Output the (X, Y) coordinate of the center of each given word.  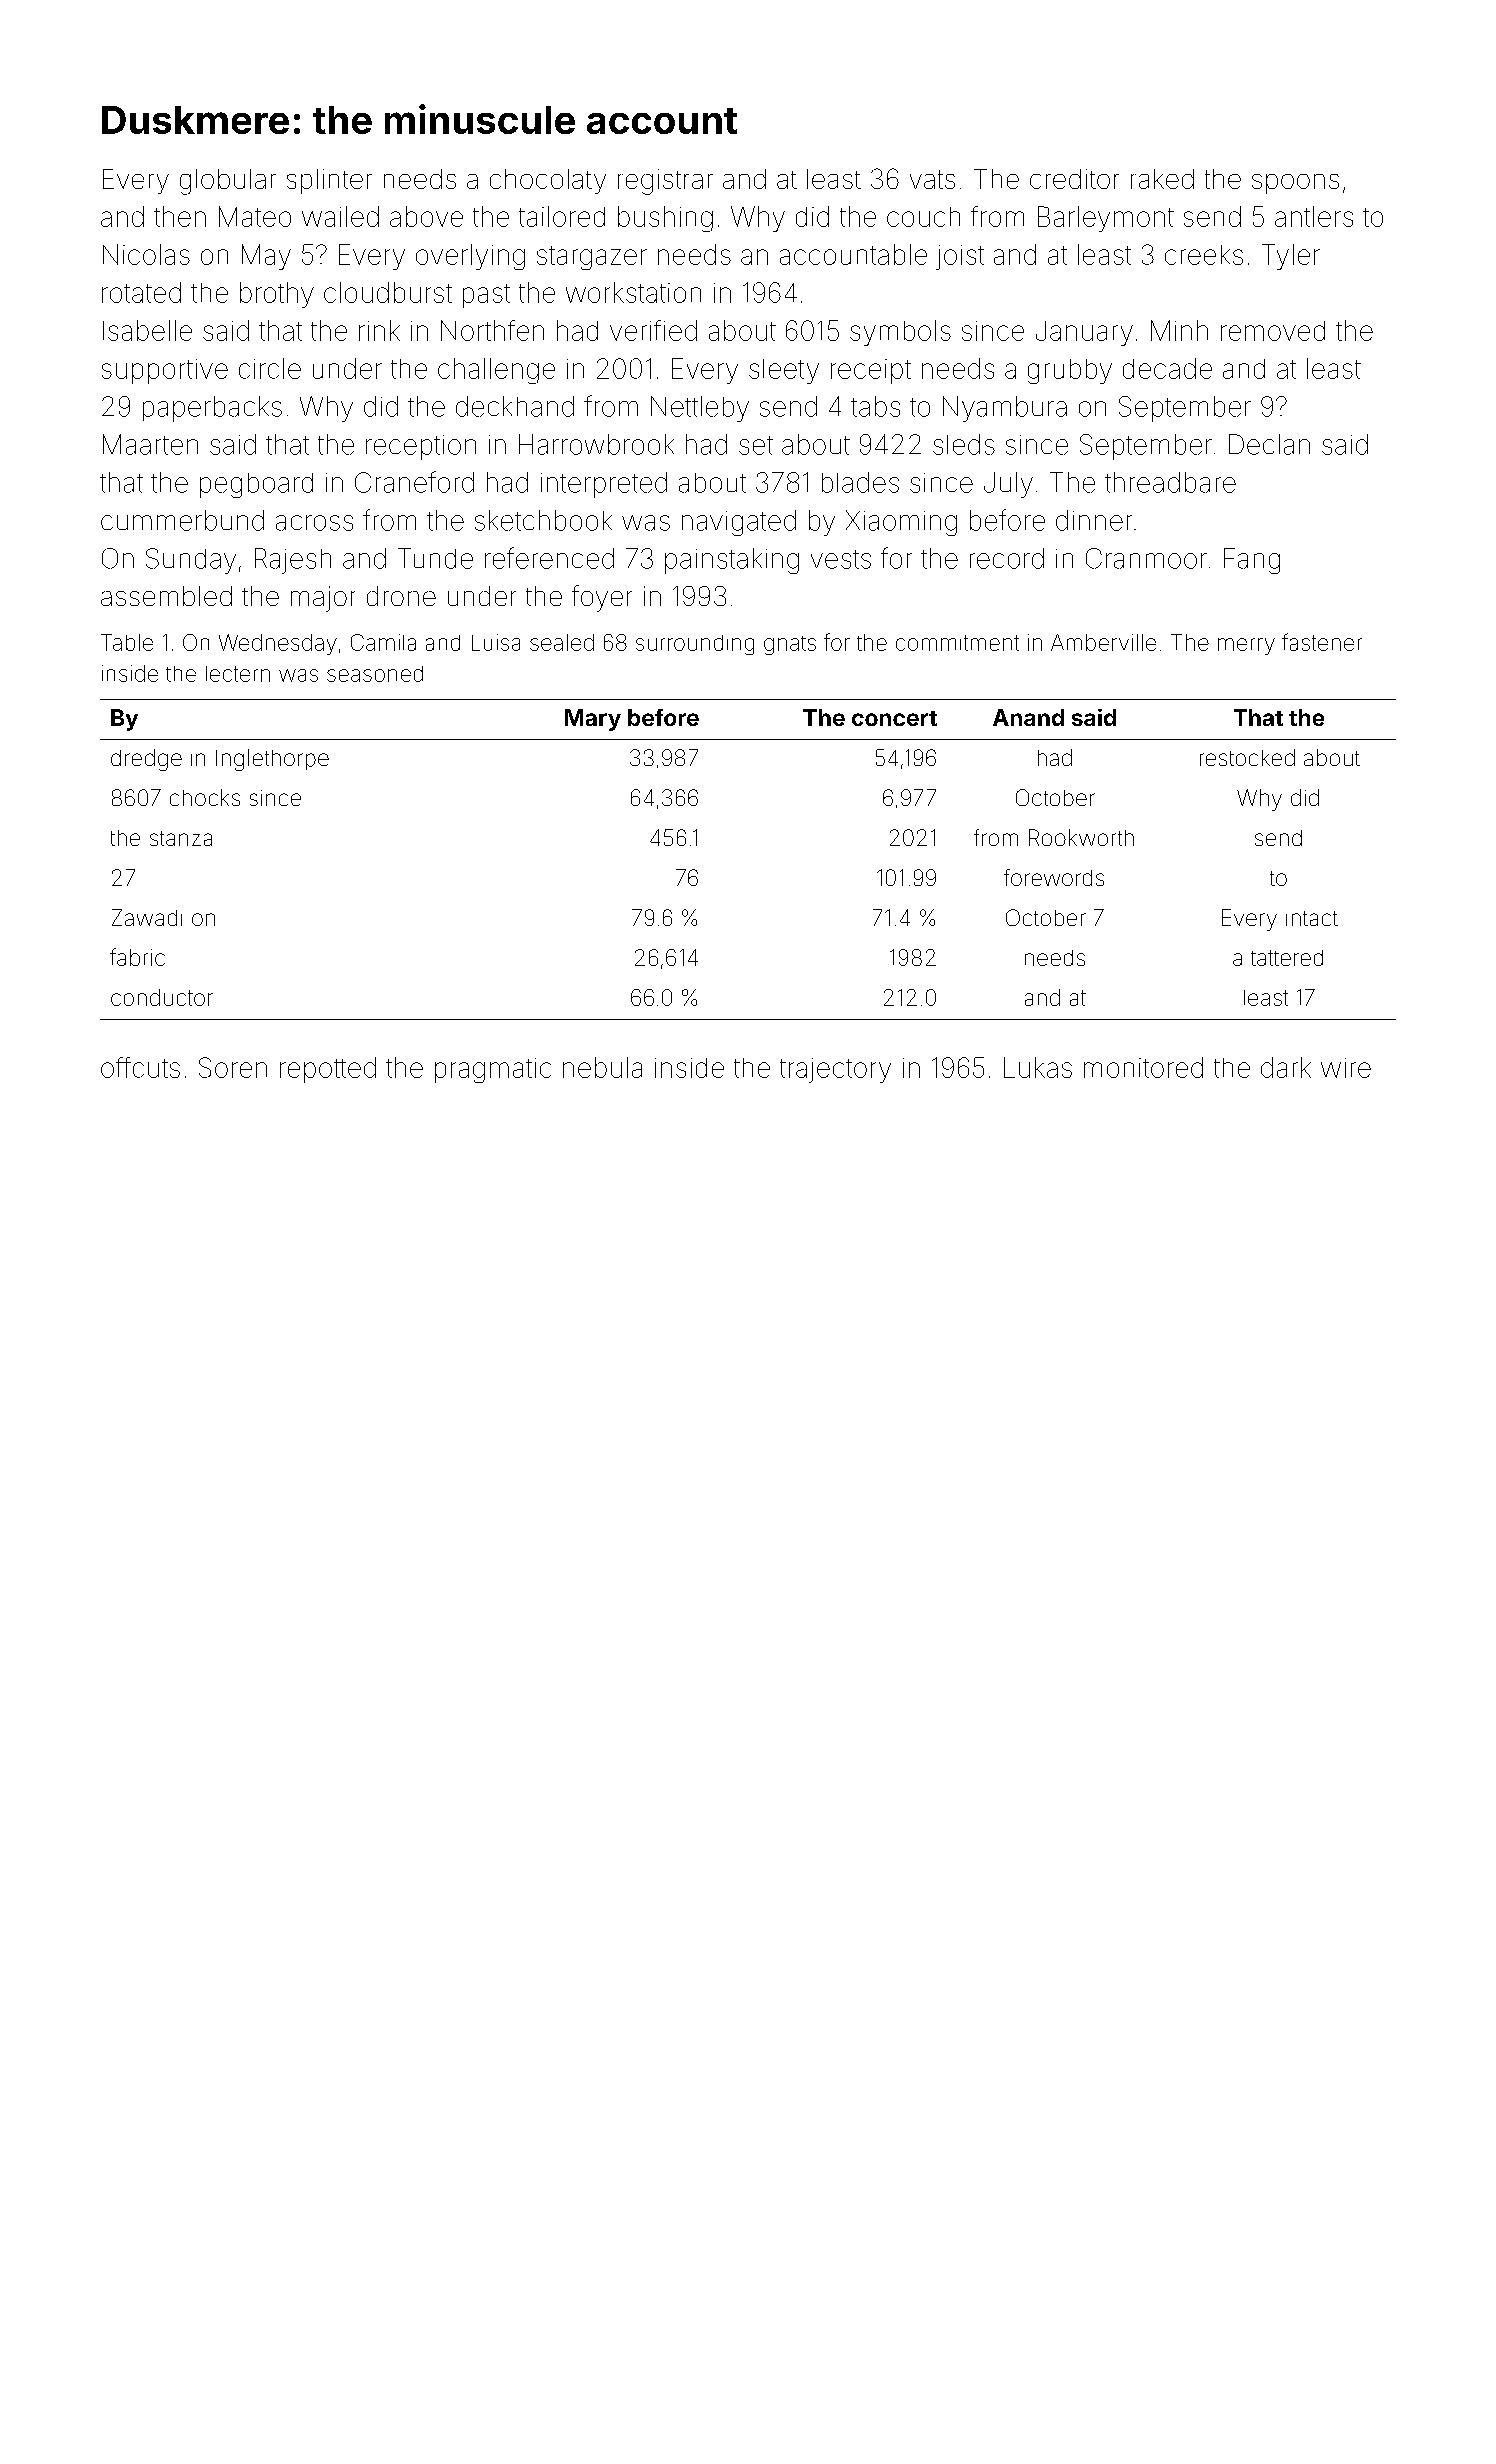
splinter (329, 181)
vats (932, 179)
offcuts (140, 1067)
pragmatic (493, 1070)
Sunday (191, 561)
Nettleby (700, 409)
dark (1286, 1067)
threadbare (1170, 482)
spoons (1295, 184)
